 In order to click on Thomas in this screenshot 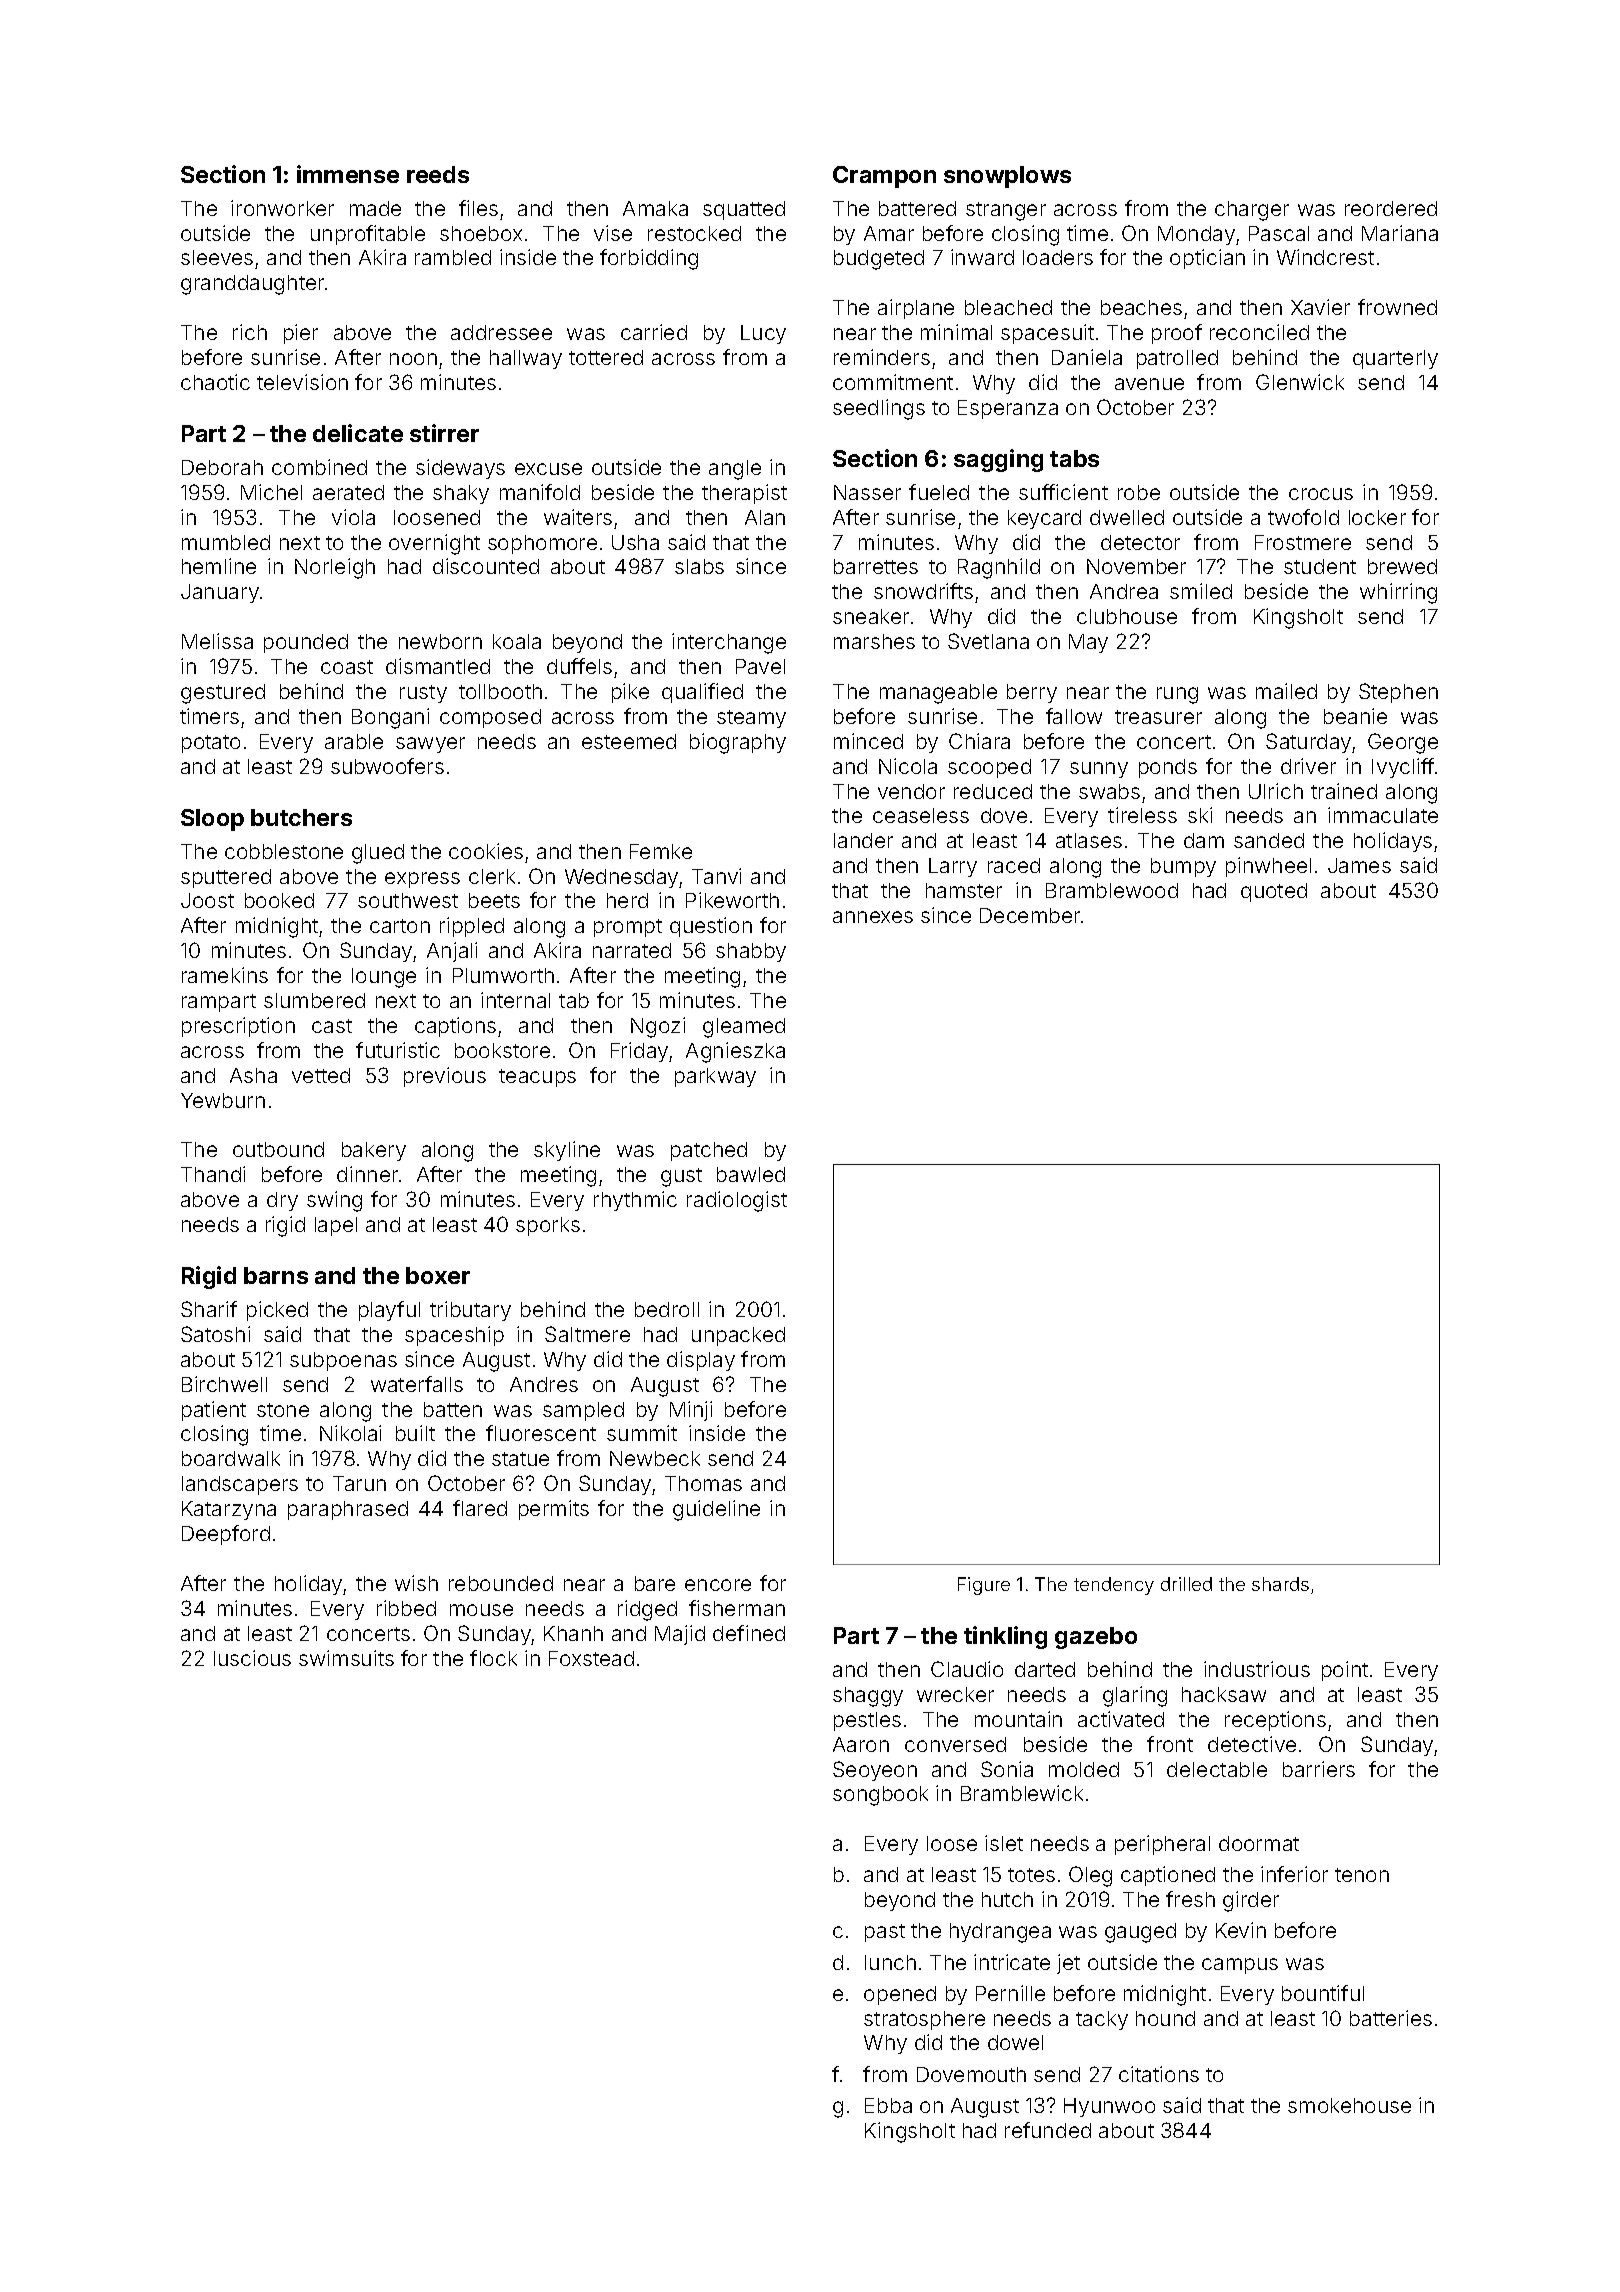, I will do `click(703, 1483)`.
